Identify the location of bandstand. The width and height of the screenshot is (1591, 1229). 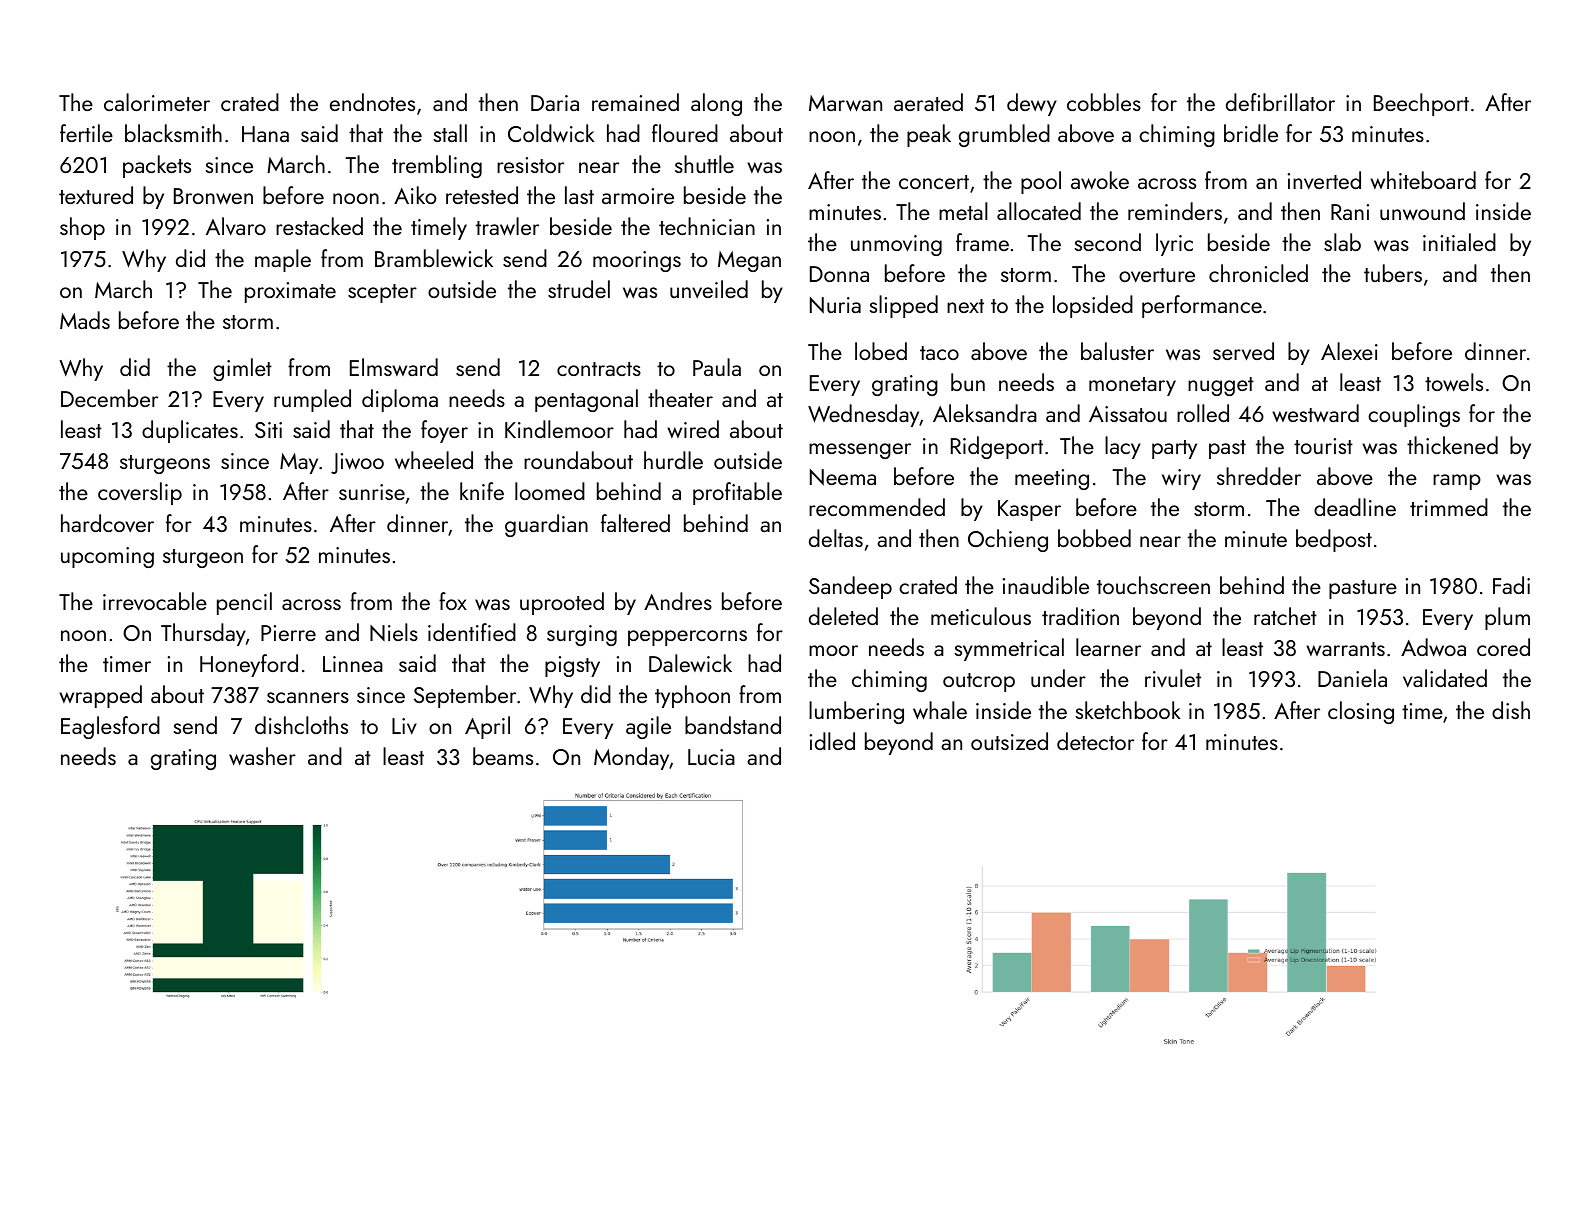
(733, 725).
